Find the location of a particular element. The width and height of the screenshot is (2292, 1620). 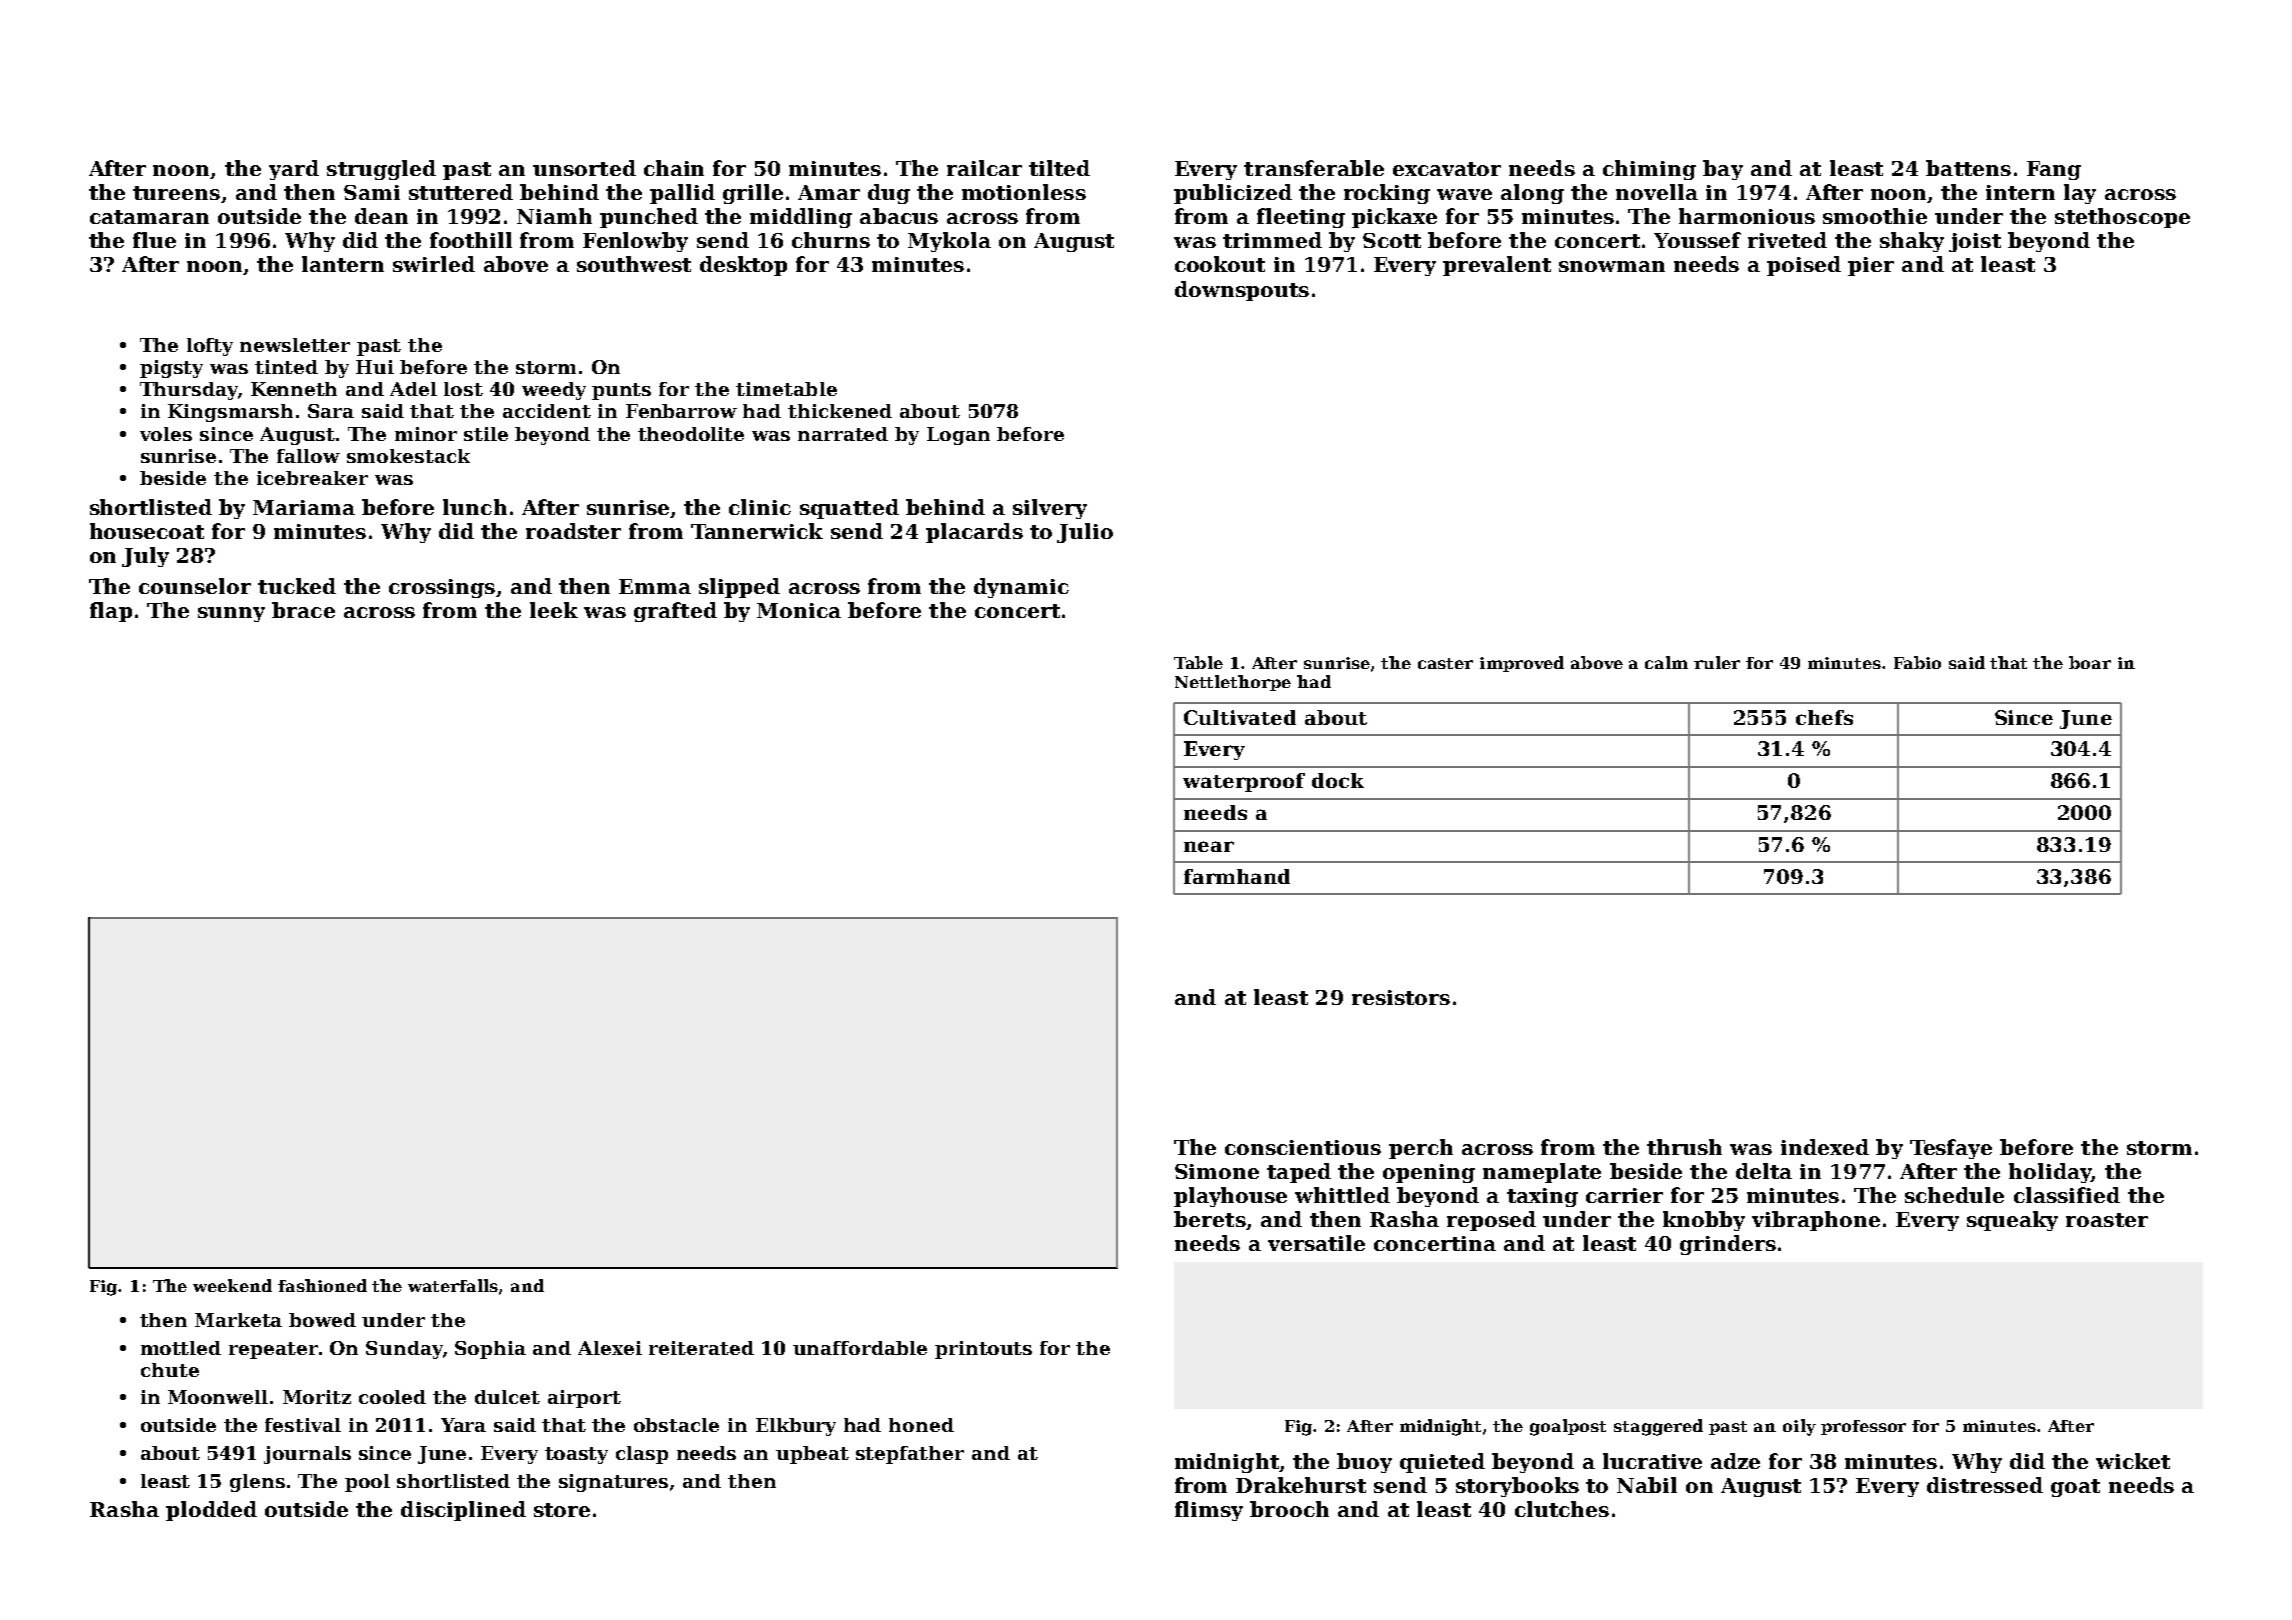

plodded is located at coordinates (211, 1511).
